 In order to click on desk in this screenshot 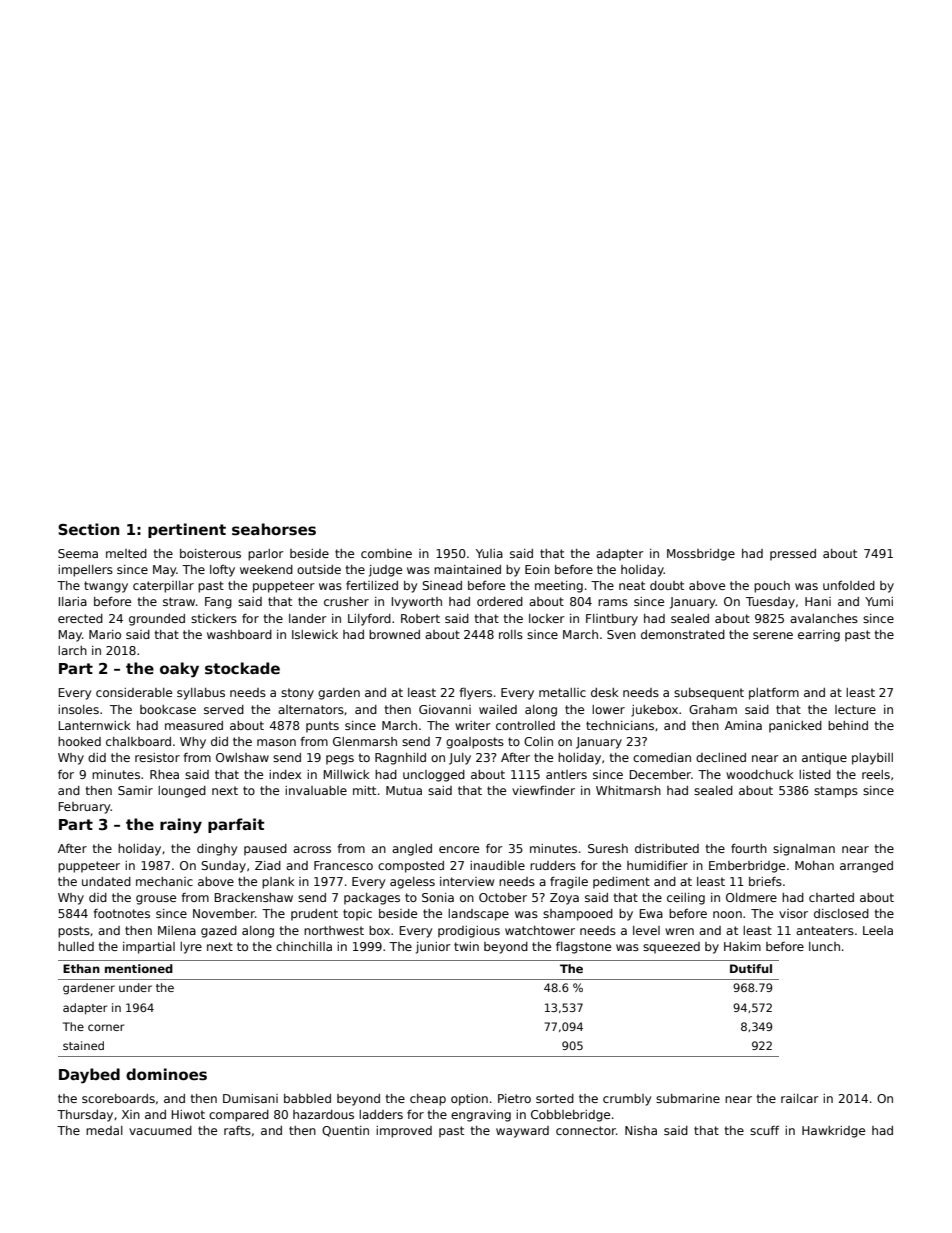, I will do `click(605, 692)`.
